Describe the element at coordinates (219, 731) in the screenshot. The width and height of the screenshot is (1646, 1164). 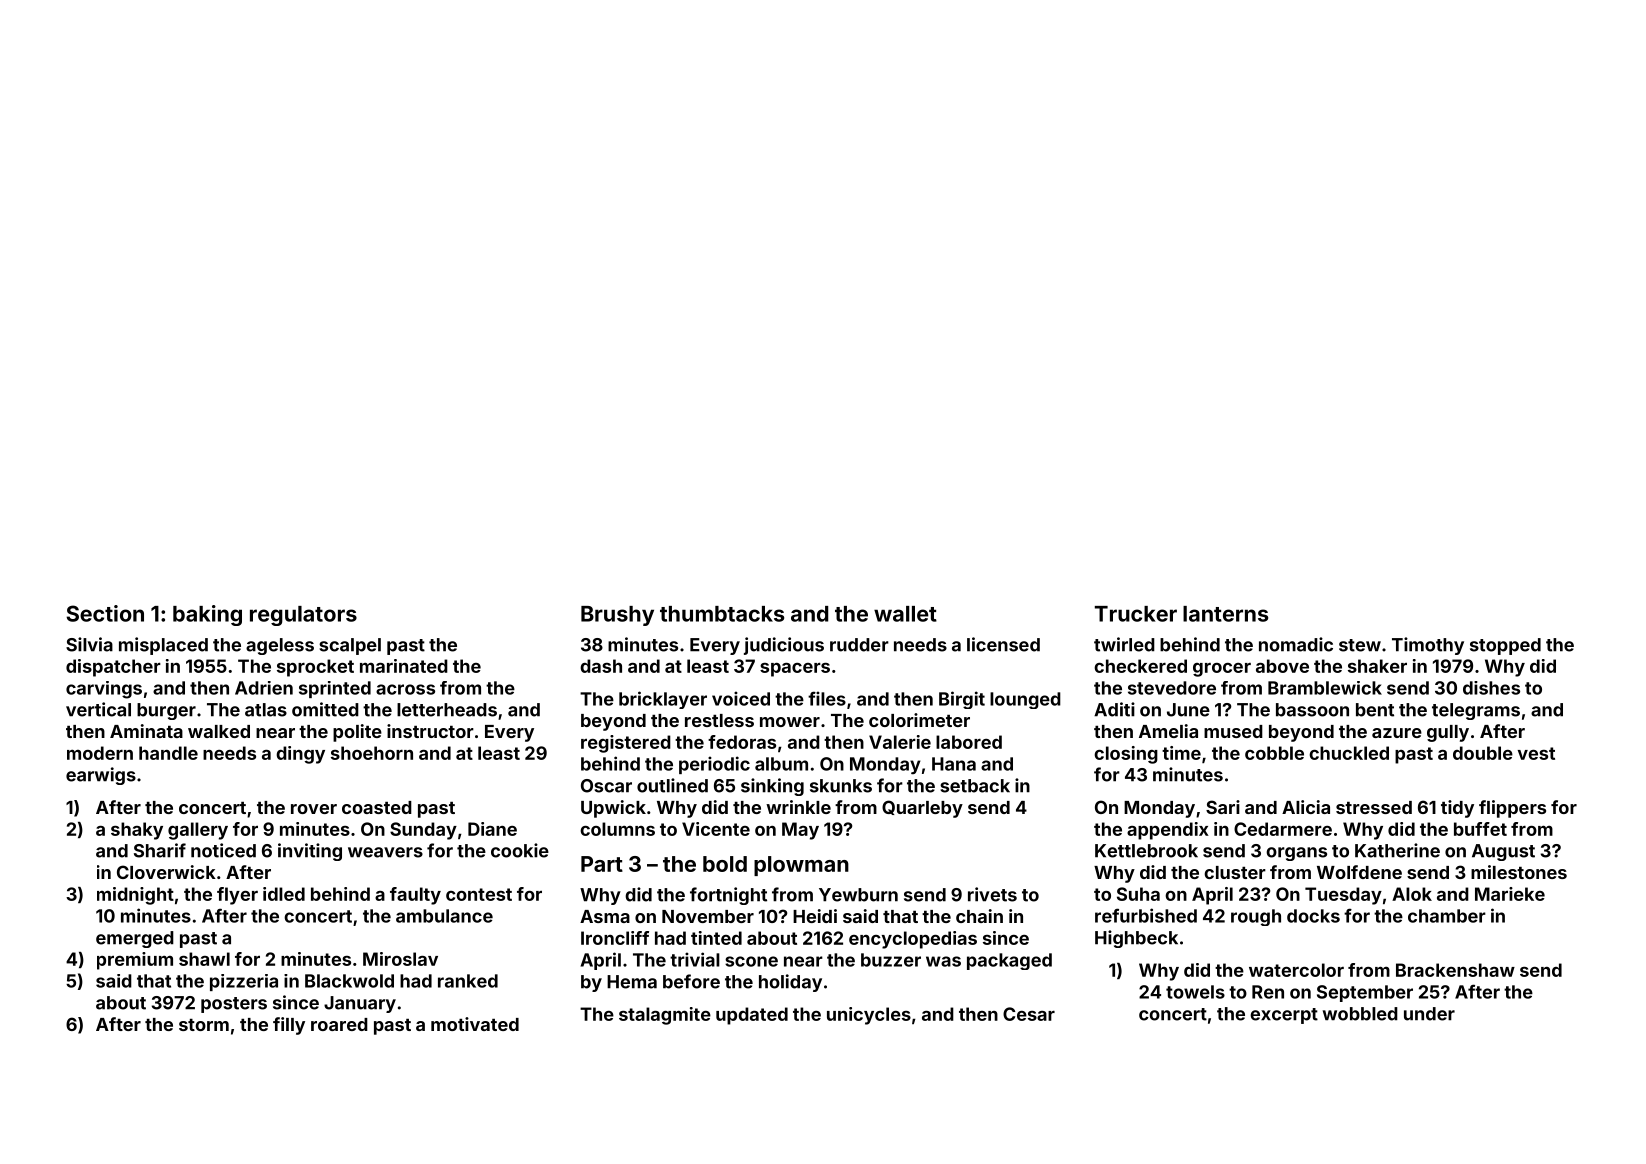
I see `walked` at that location.
